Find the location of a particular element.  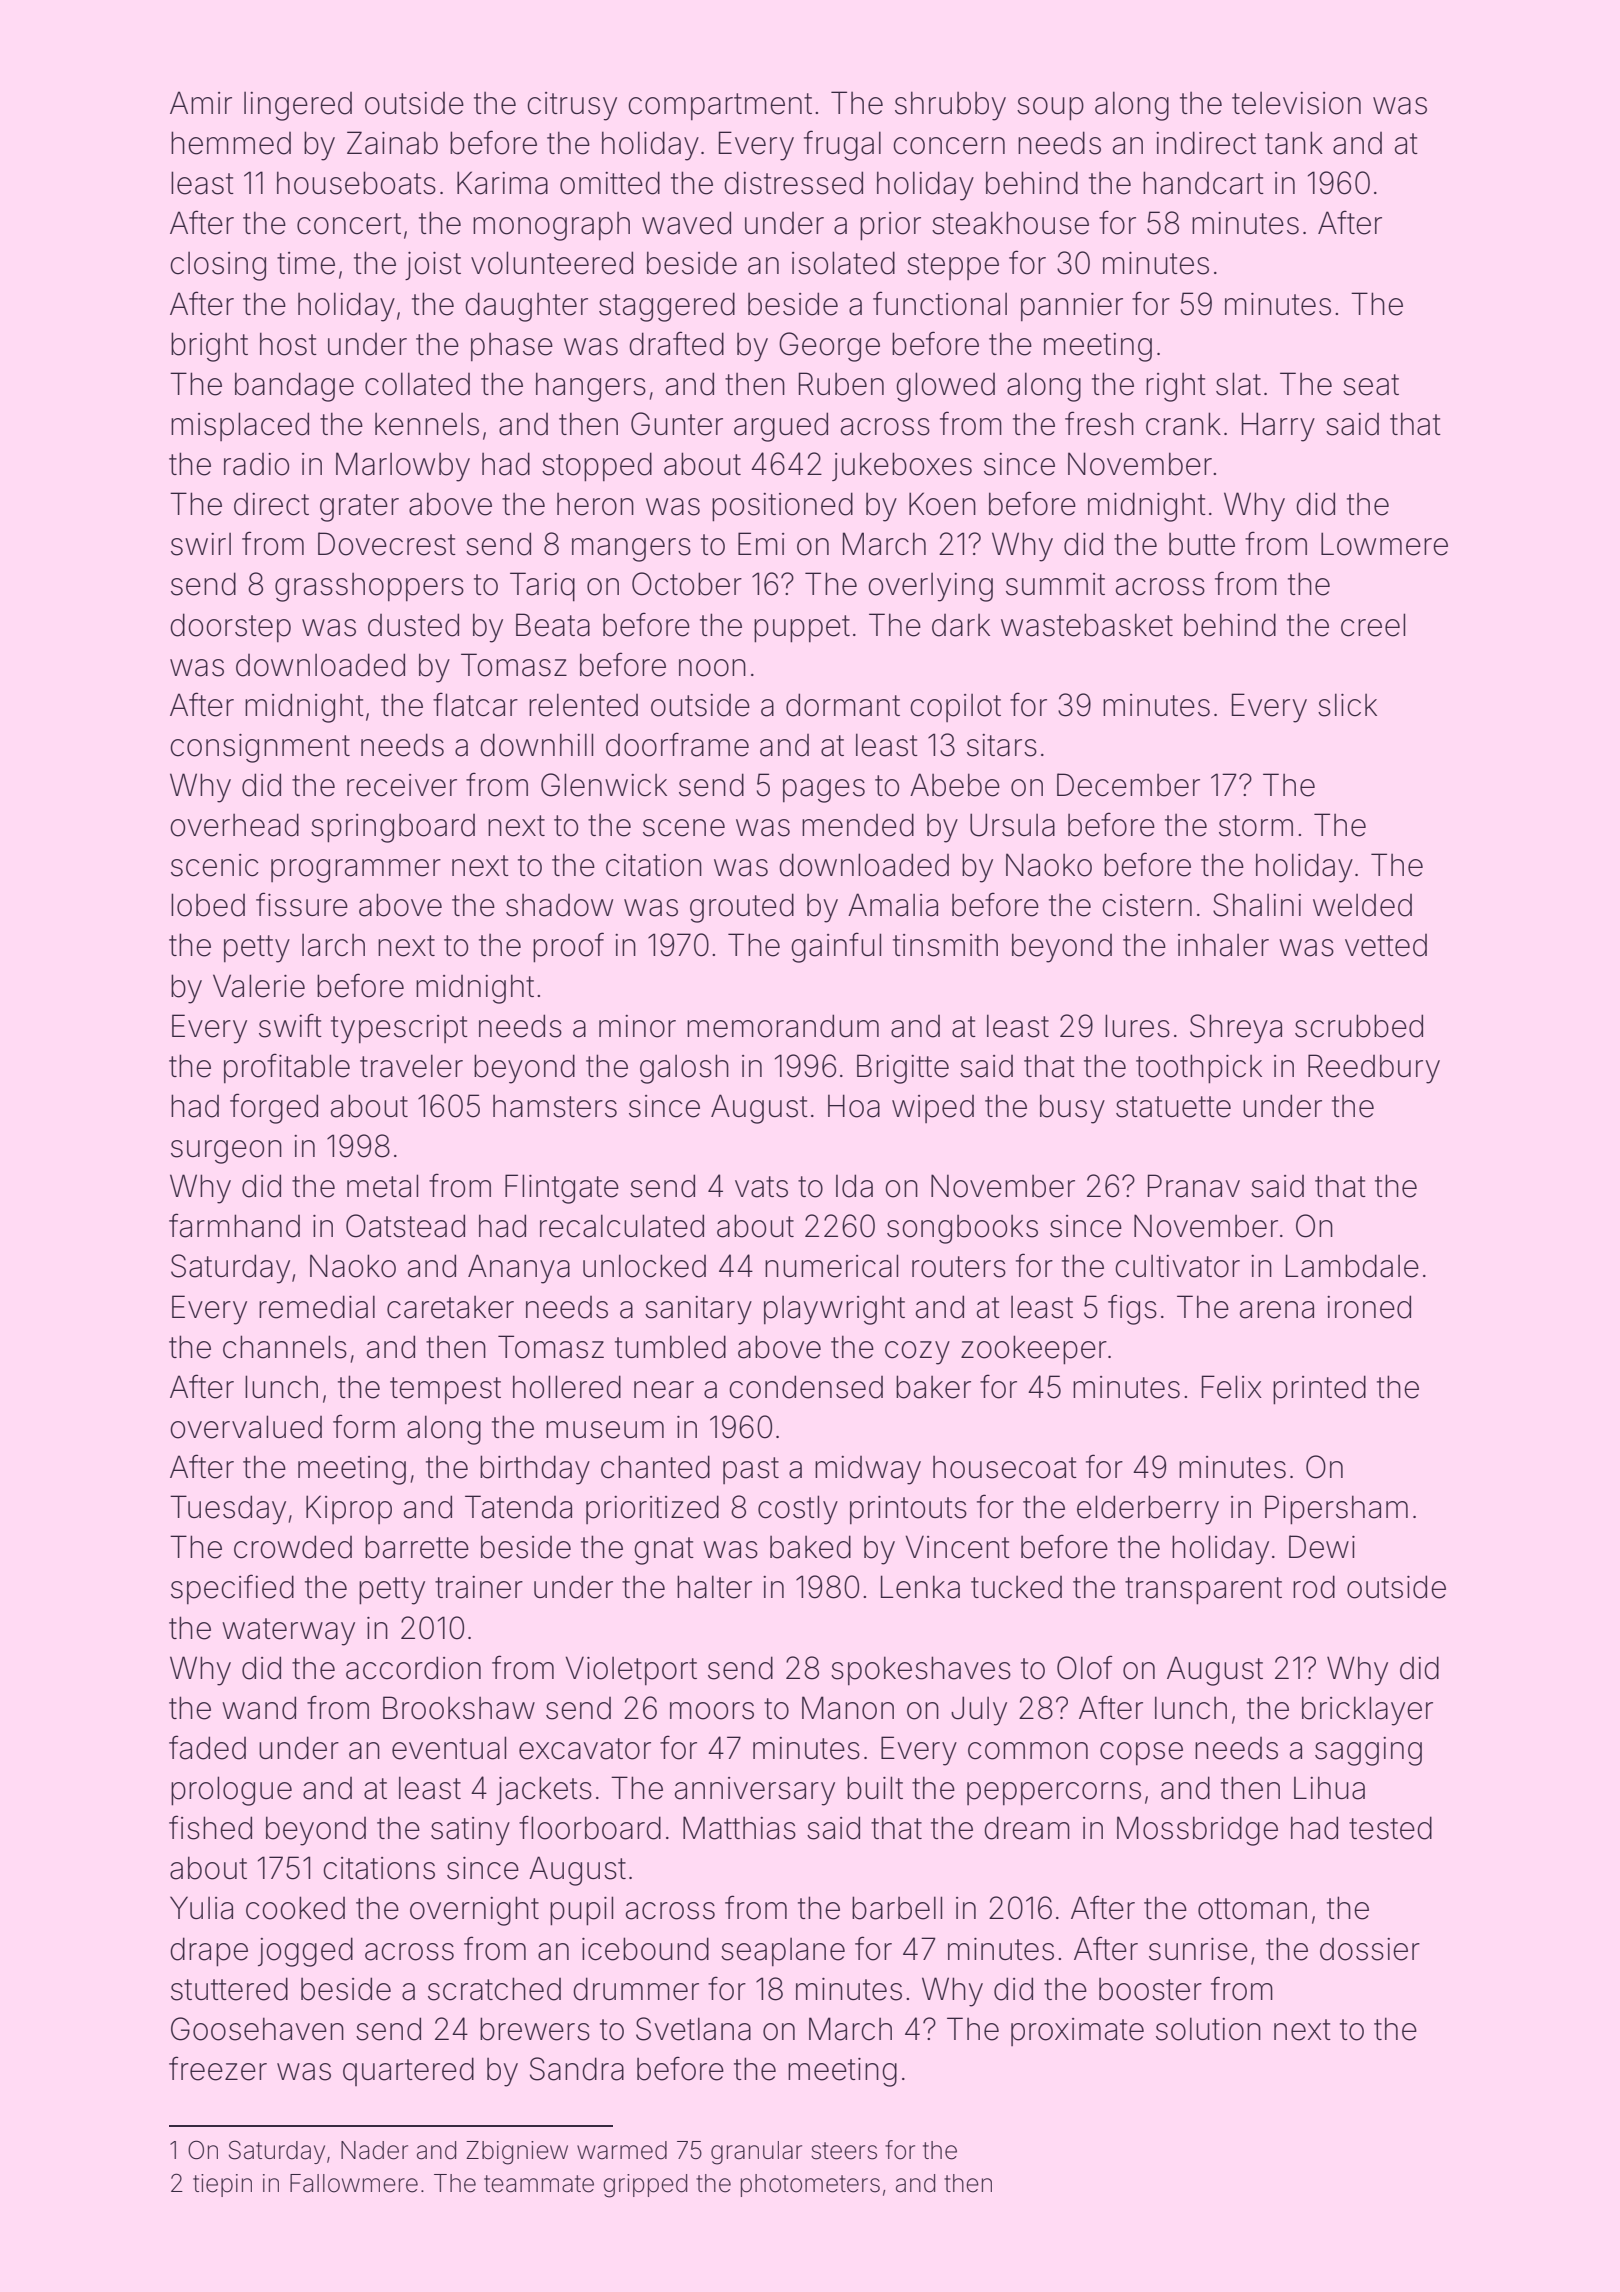

gripped is located at coordinates (645, 2186).
